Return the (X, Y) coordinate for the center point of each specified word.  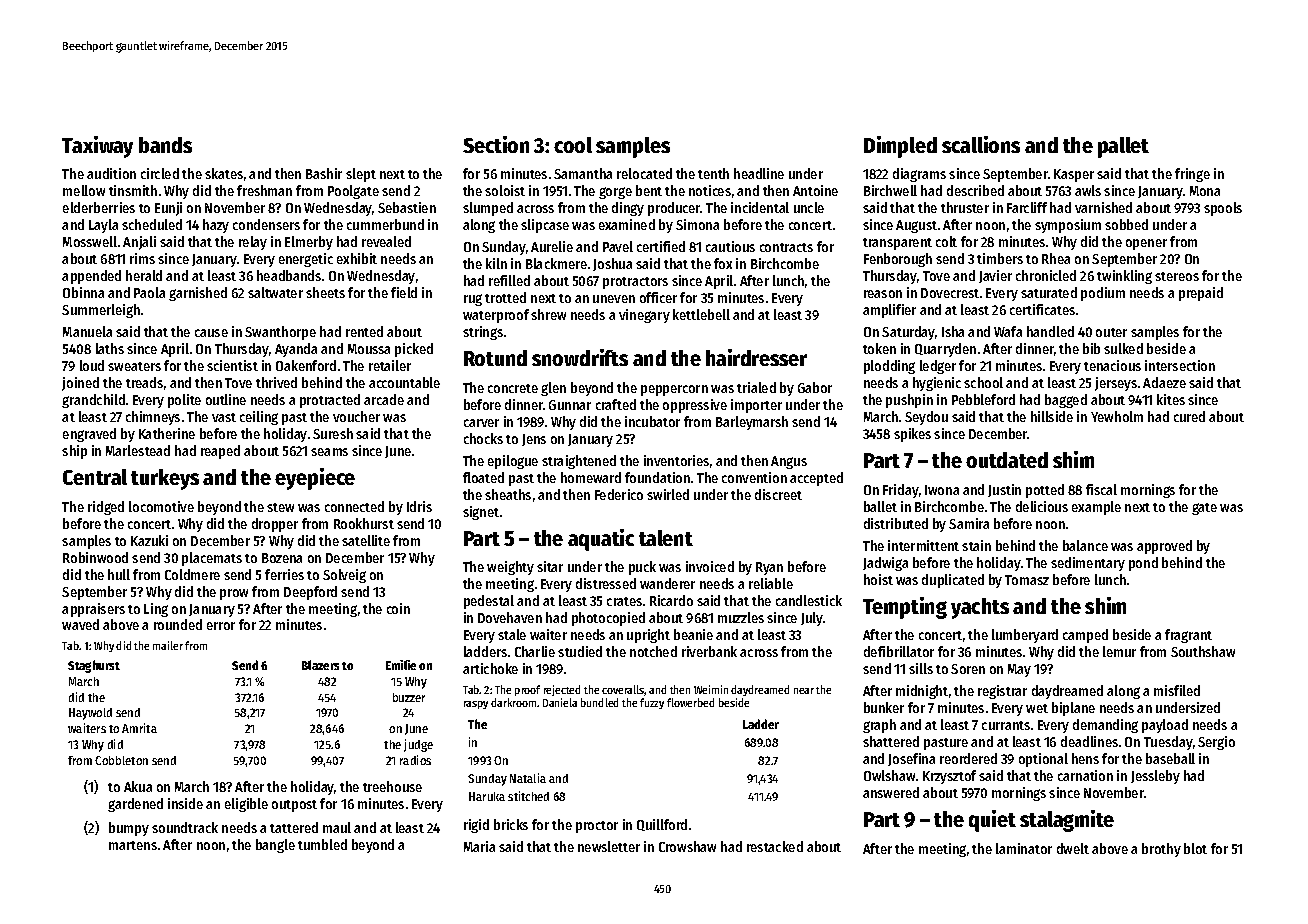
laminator (1024, 848)
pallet (1123, 147)
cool (573, 145)
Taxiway (97, 147)
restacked (775, 846)
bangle (275, 846)
